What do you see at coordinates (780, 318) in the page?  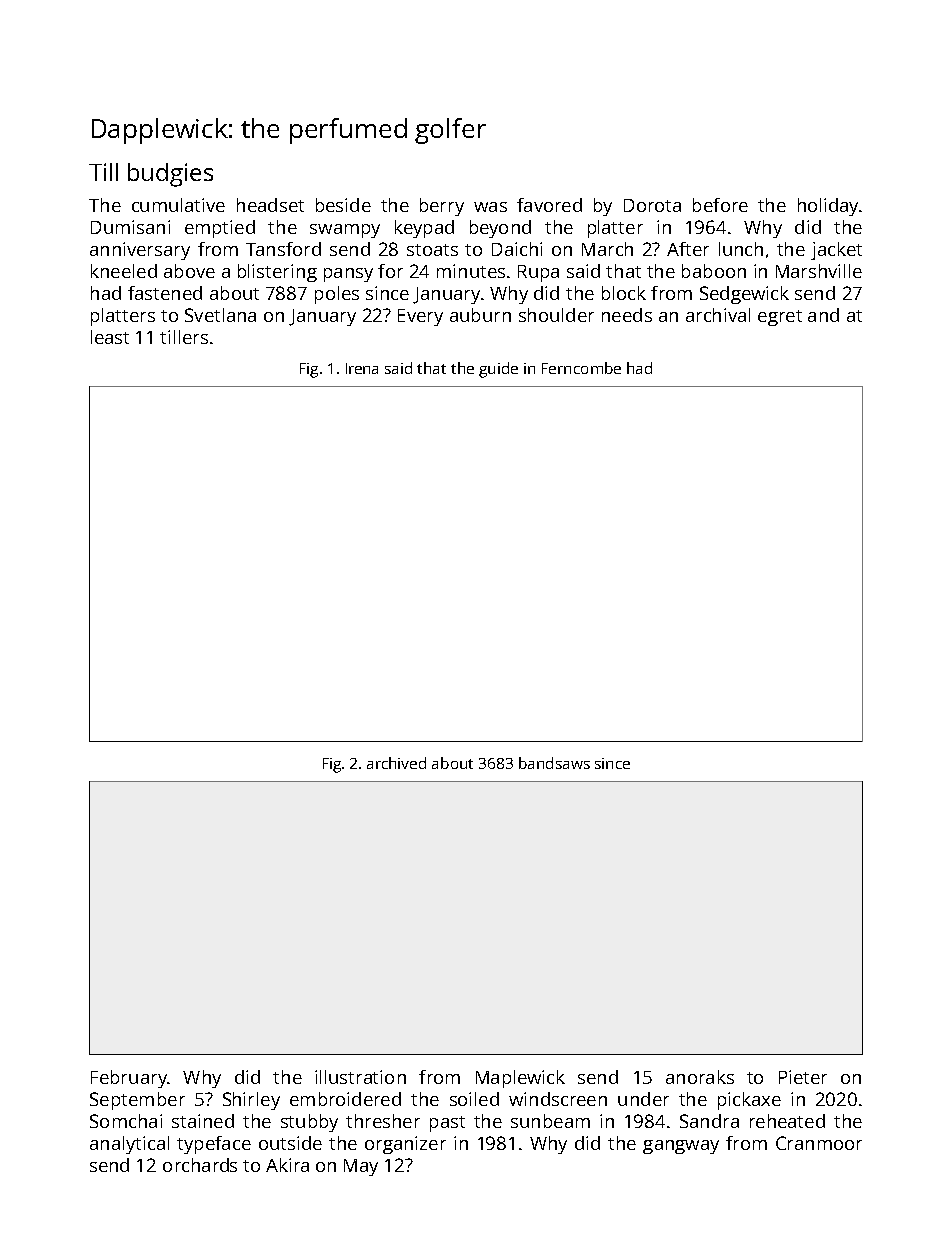 I see `egret` at bounding box center [780, 318].
